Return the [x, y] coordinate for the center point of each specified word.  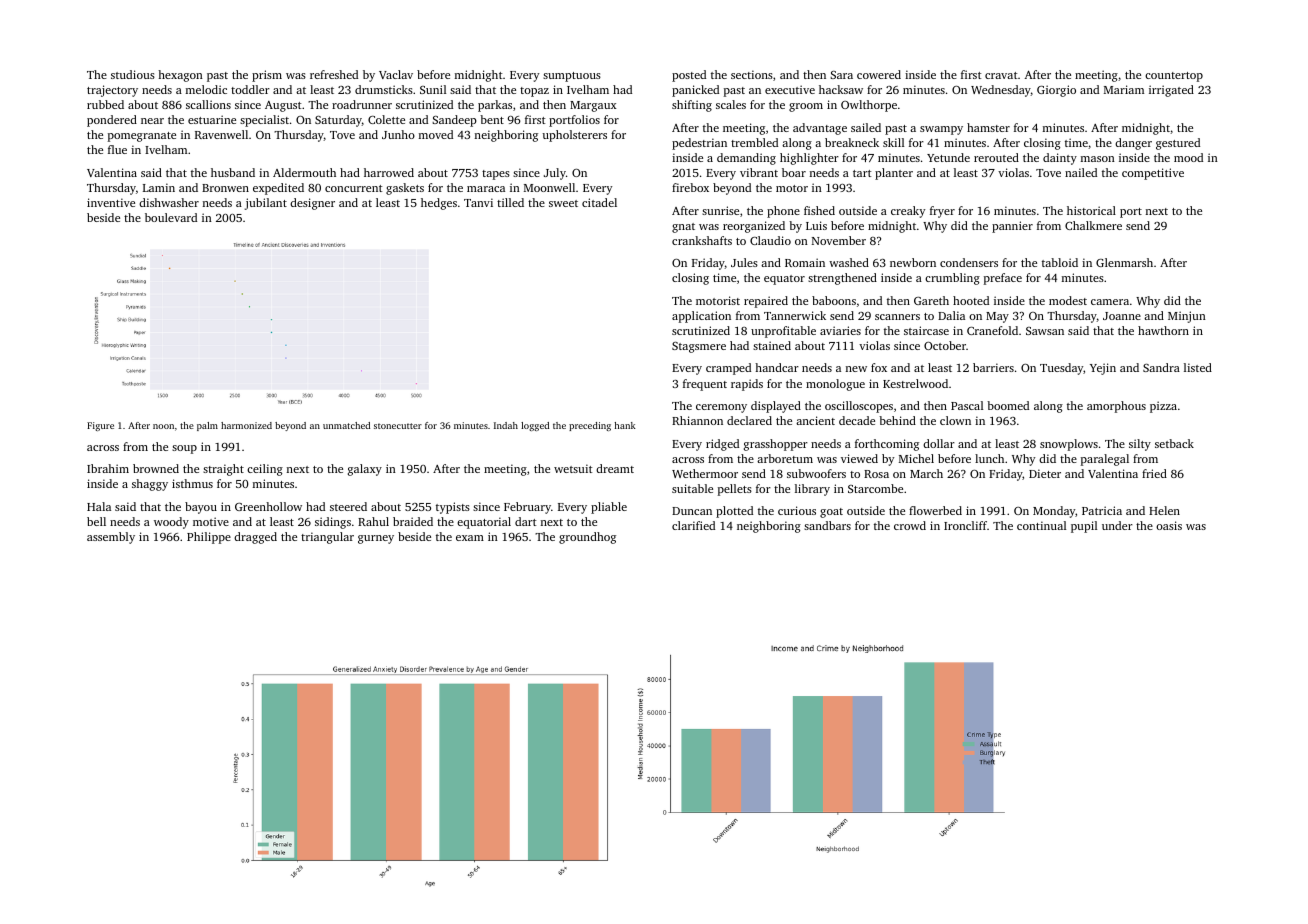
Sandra [1161, 367]
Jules [744, 262]
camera [1110, 302]
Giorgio [1056, 91]
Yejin [1103, 369]
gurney [376, 539]
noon [163, 426]
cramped [728, 369]
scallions [208, 104]
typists [453, 508]
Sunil [433, 89]
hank [625, 425]
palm [207, 426]
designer [312, 204]
